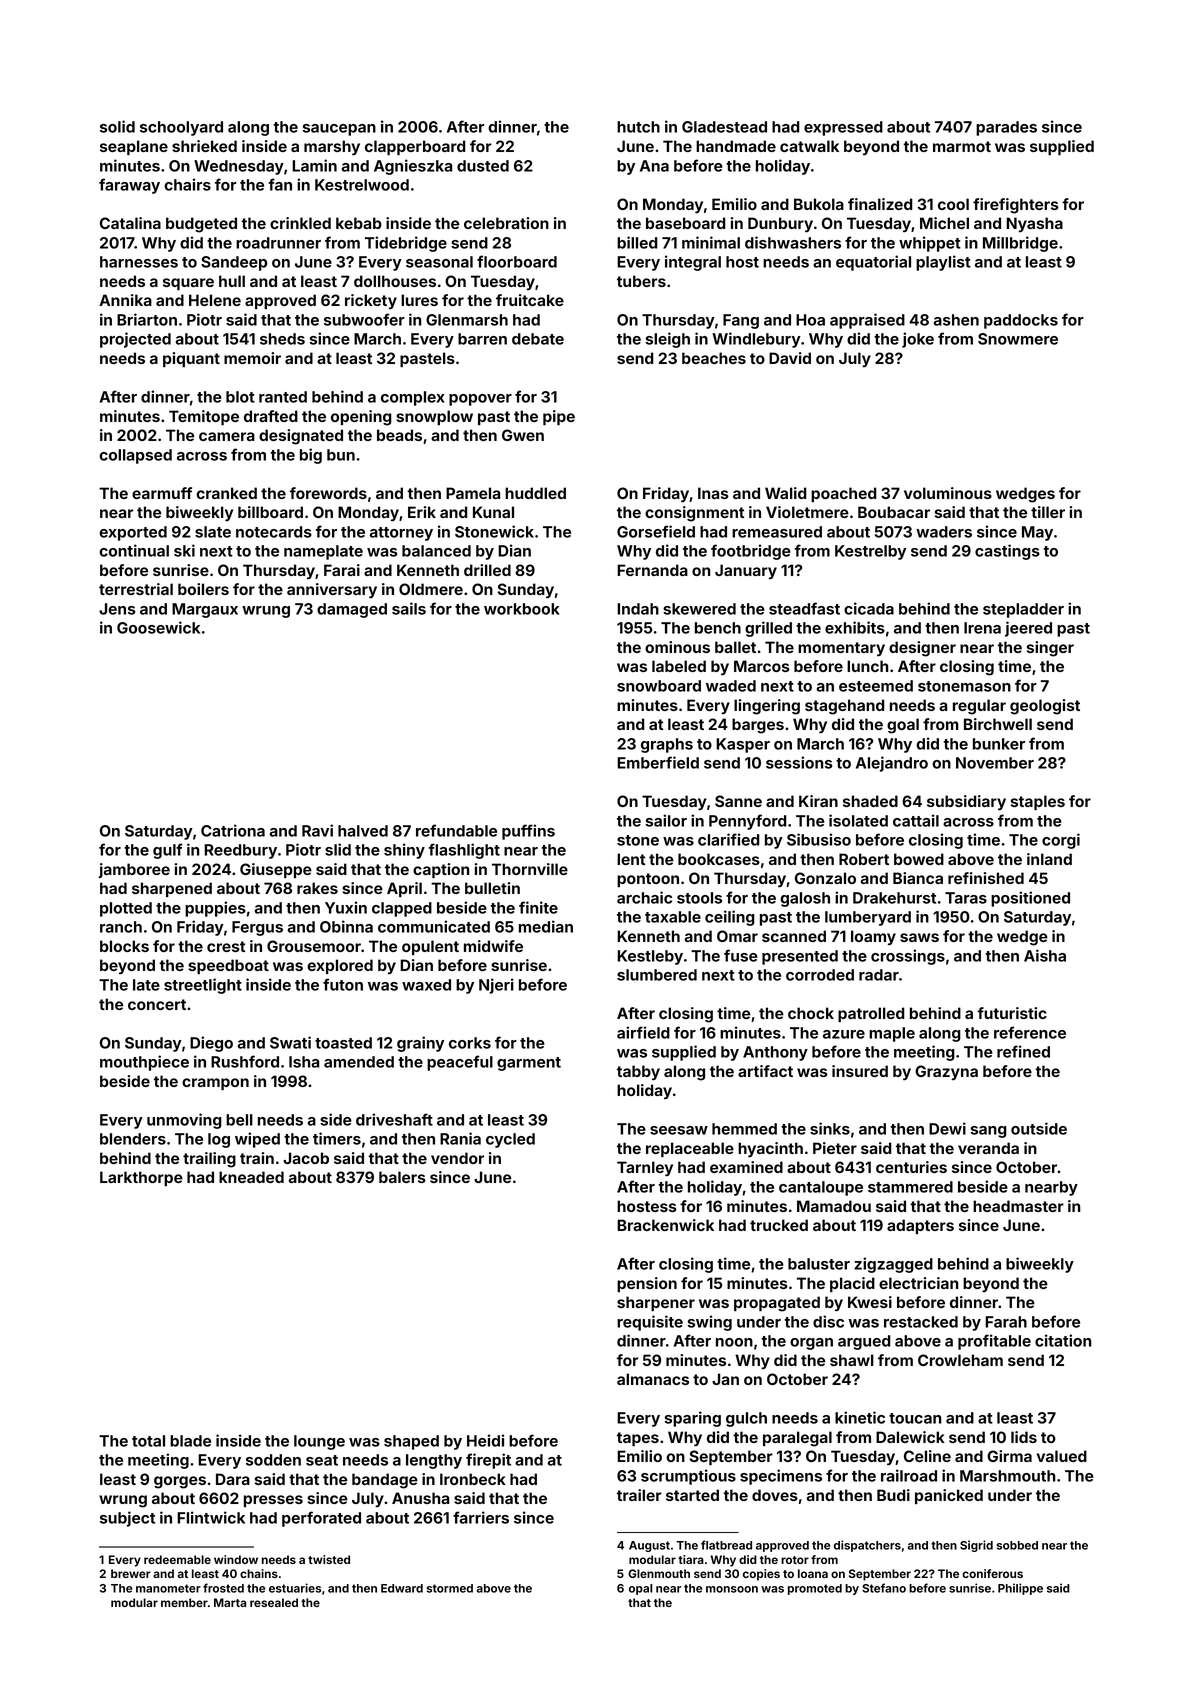 The width and height of the image is (1194, 1688). I want to click on Marta, so click(230, 1602).
